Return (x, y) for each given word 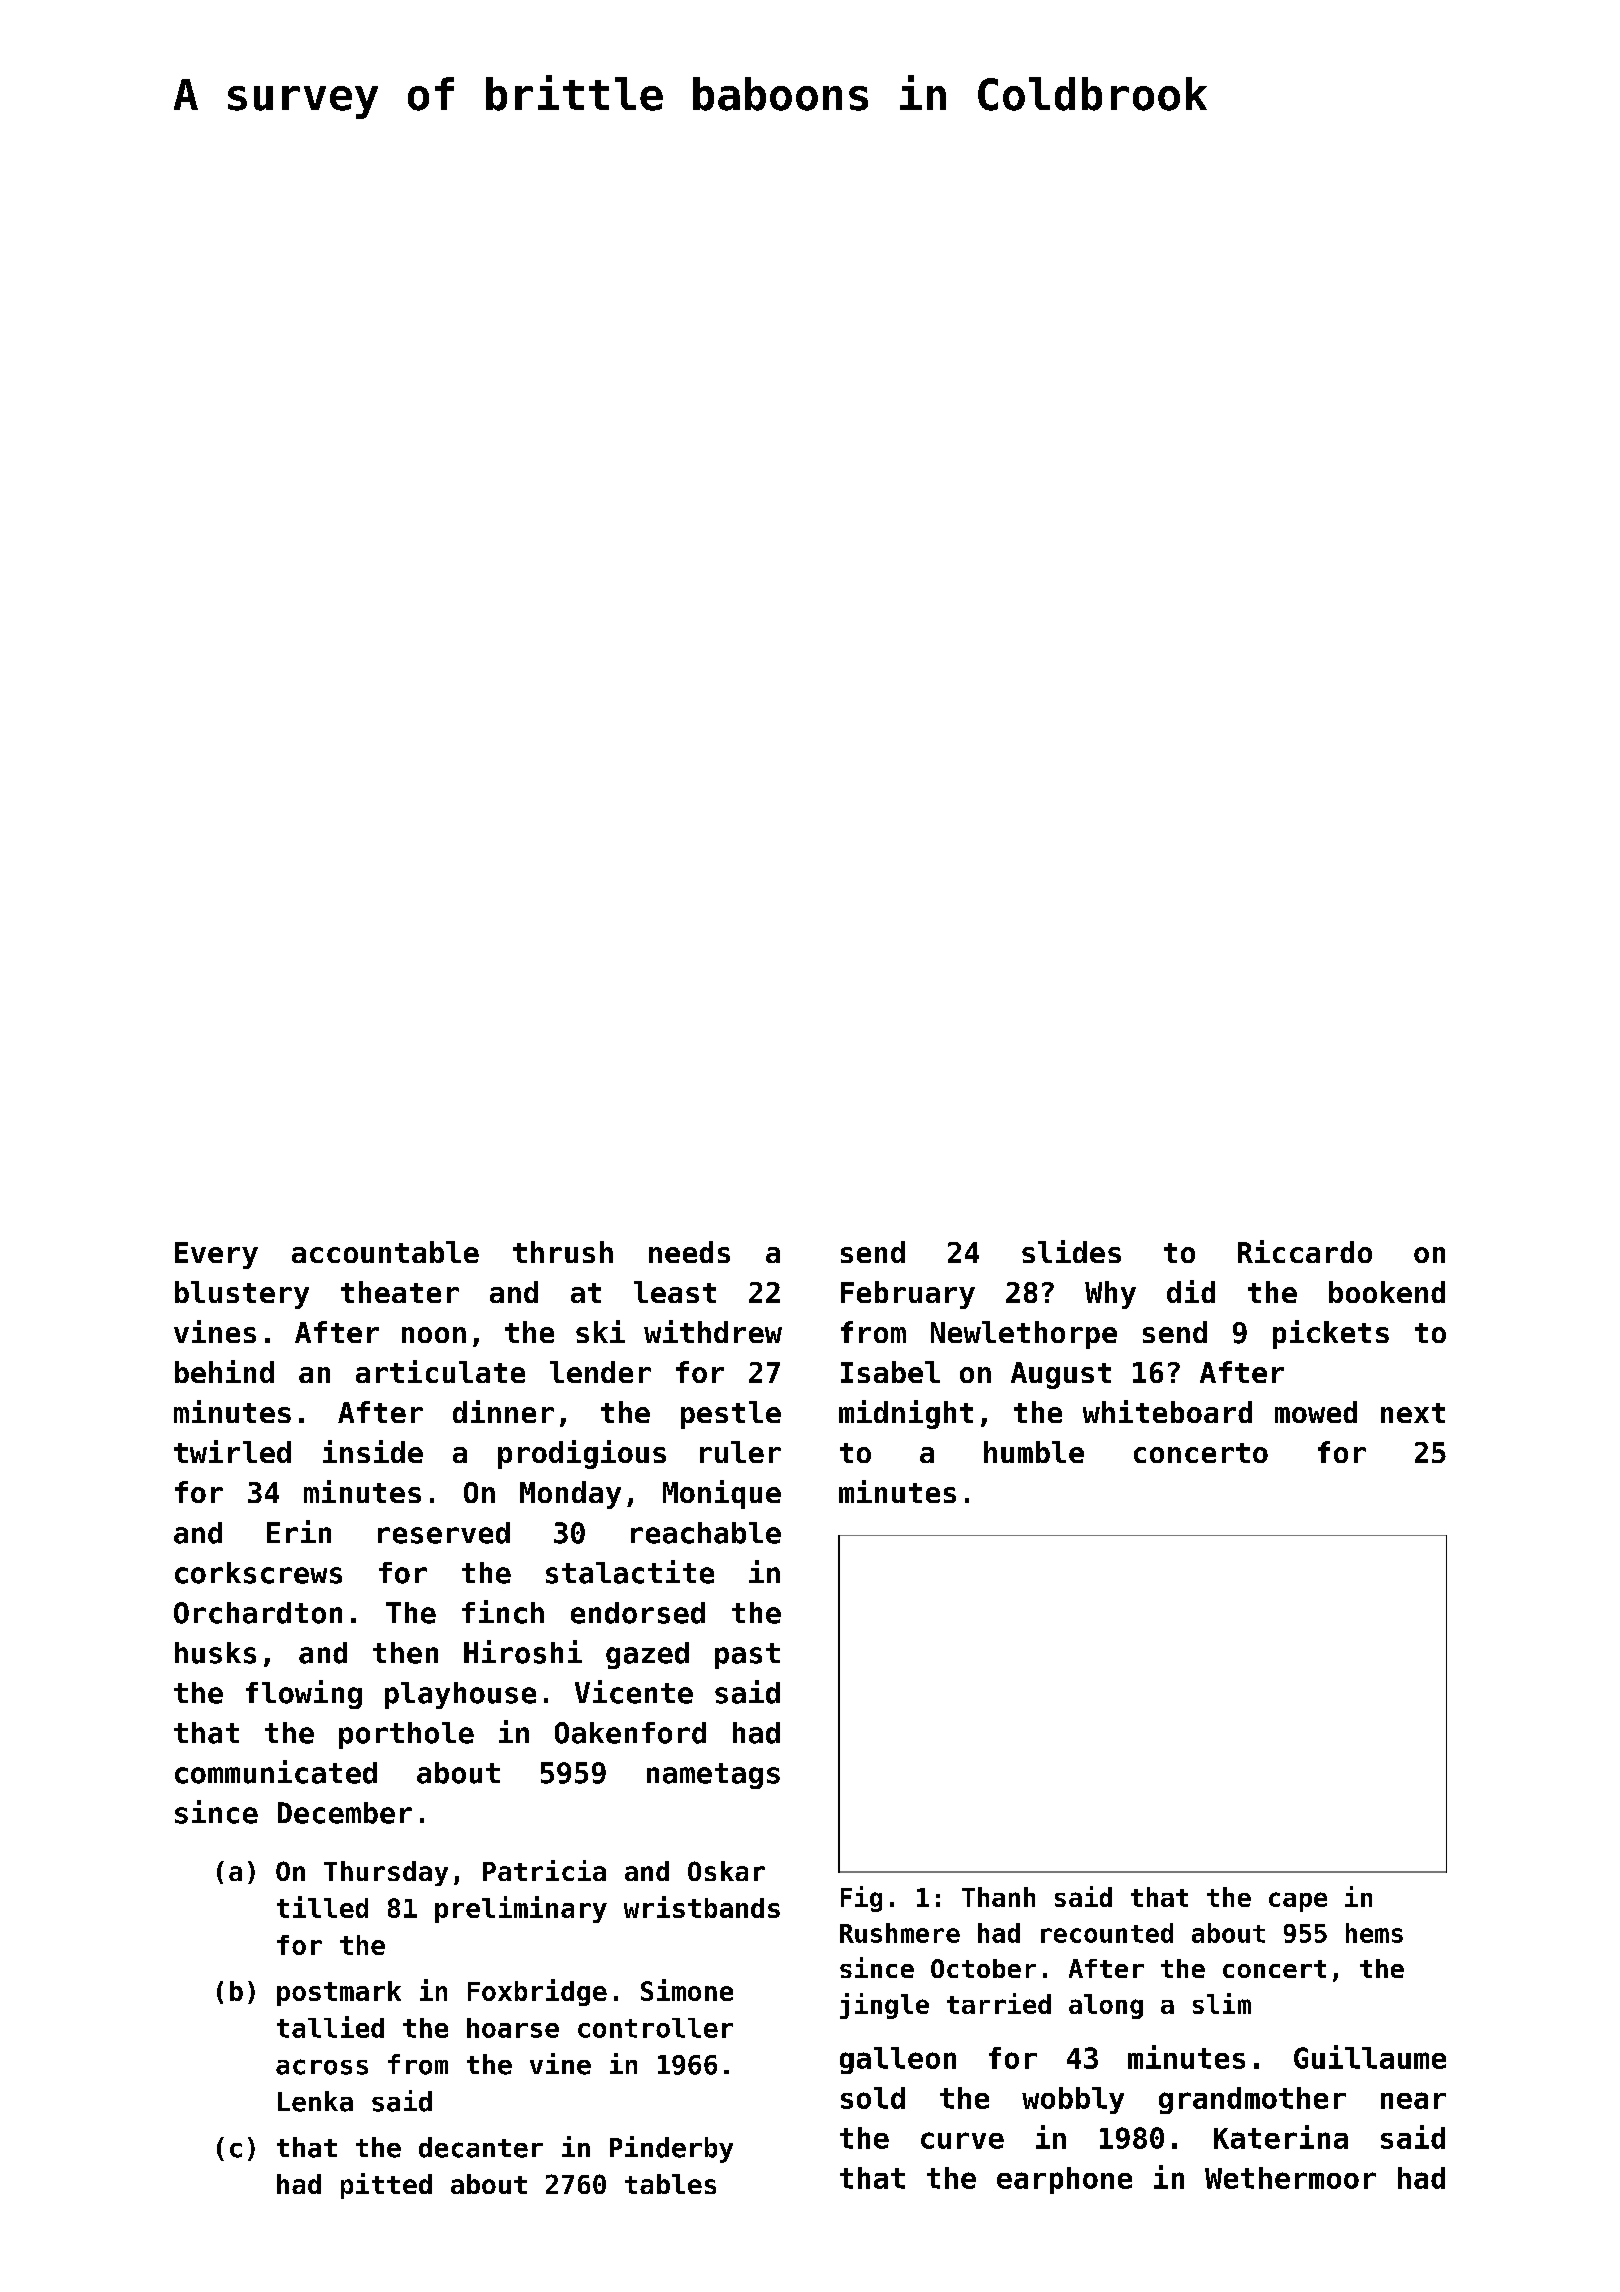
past (747, 1656)
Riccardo (1305, 1251)
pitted (386, 2186)
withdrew (713, 1331)
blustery (242, 1295)
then (405, 1653)
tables (670, 2184)
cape (1298, 1902)
